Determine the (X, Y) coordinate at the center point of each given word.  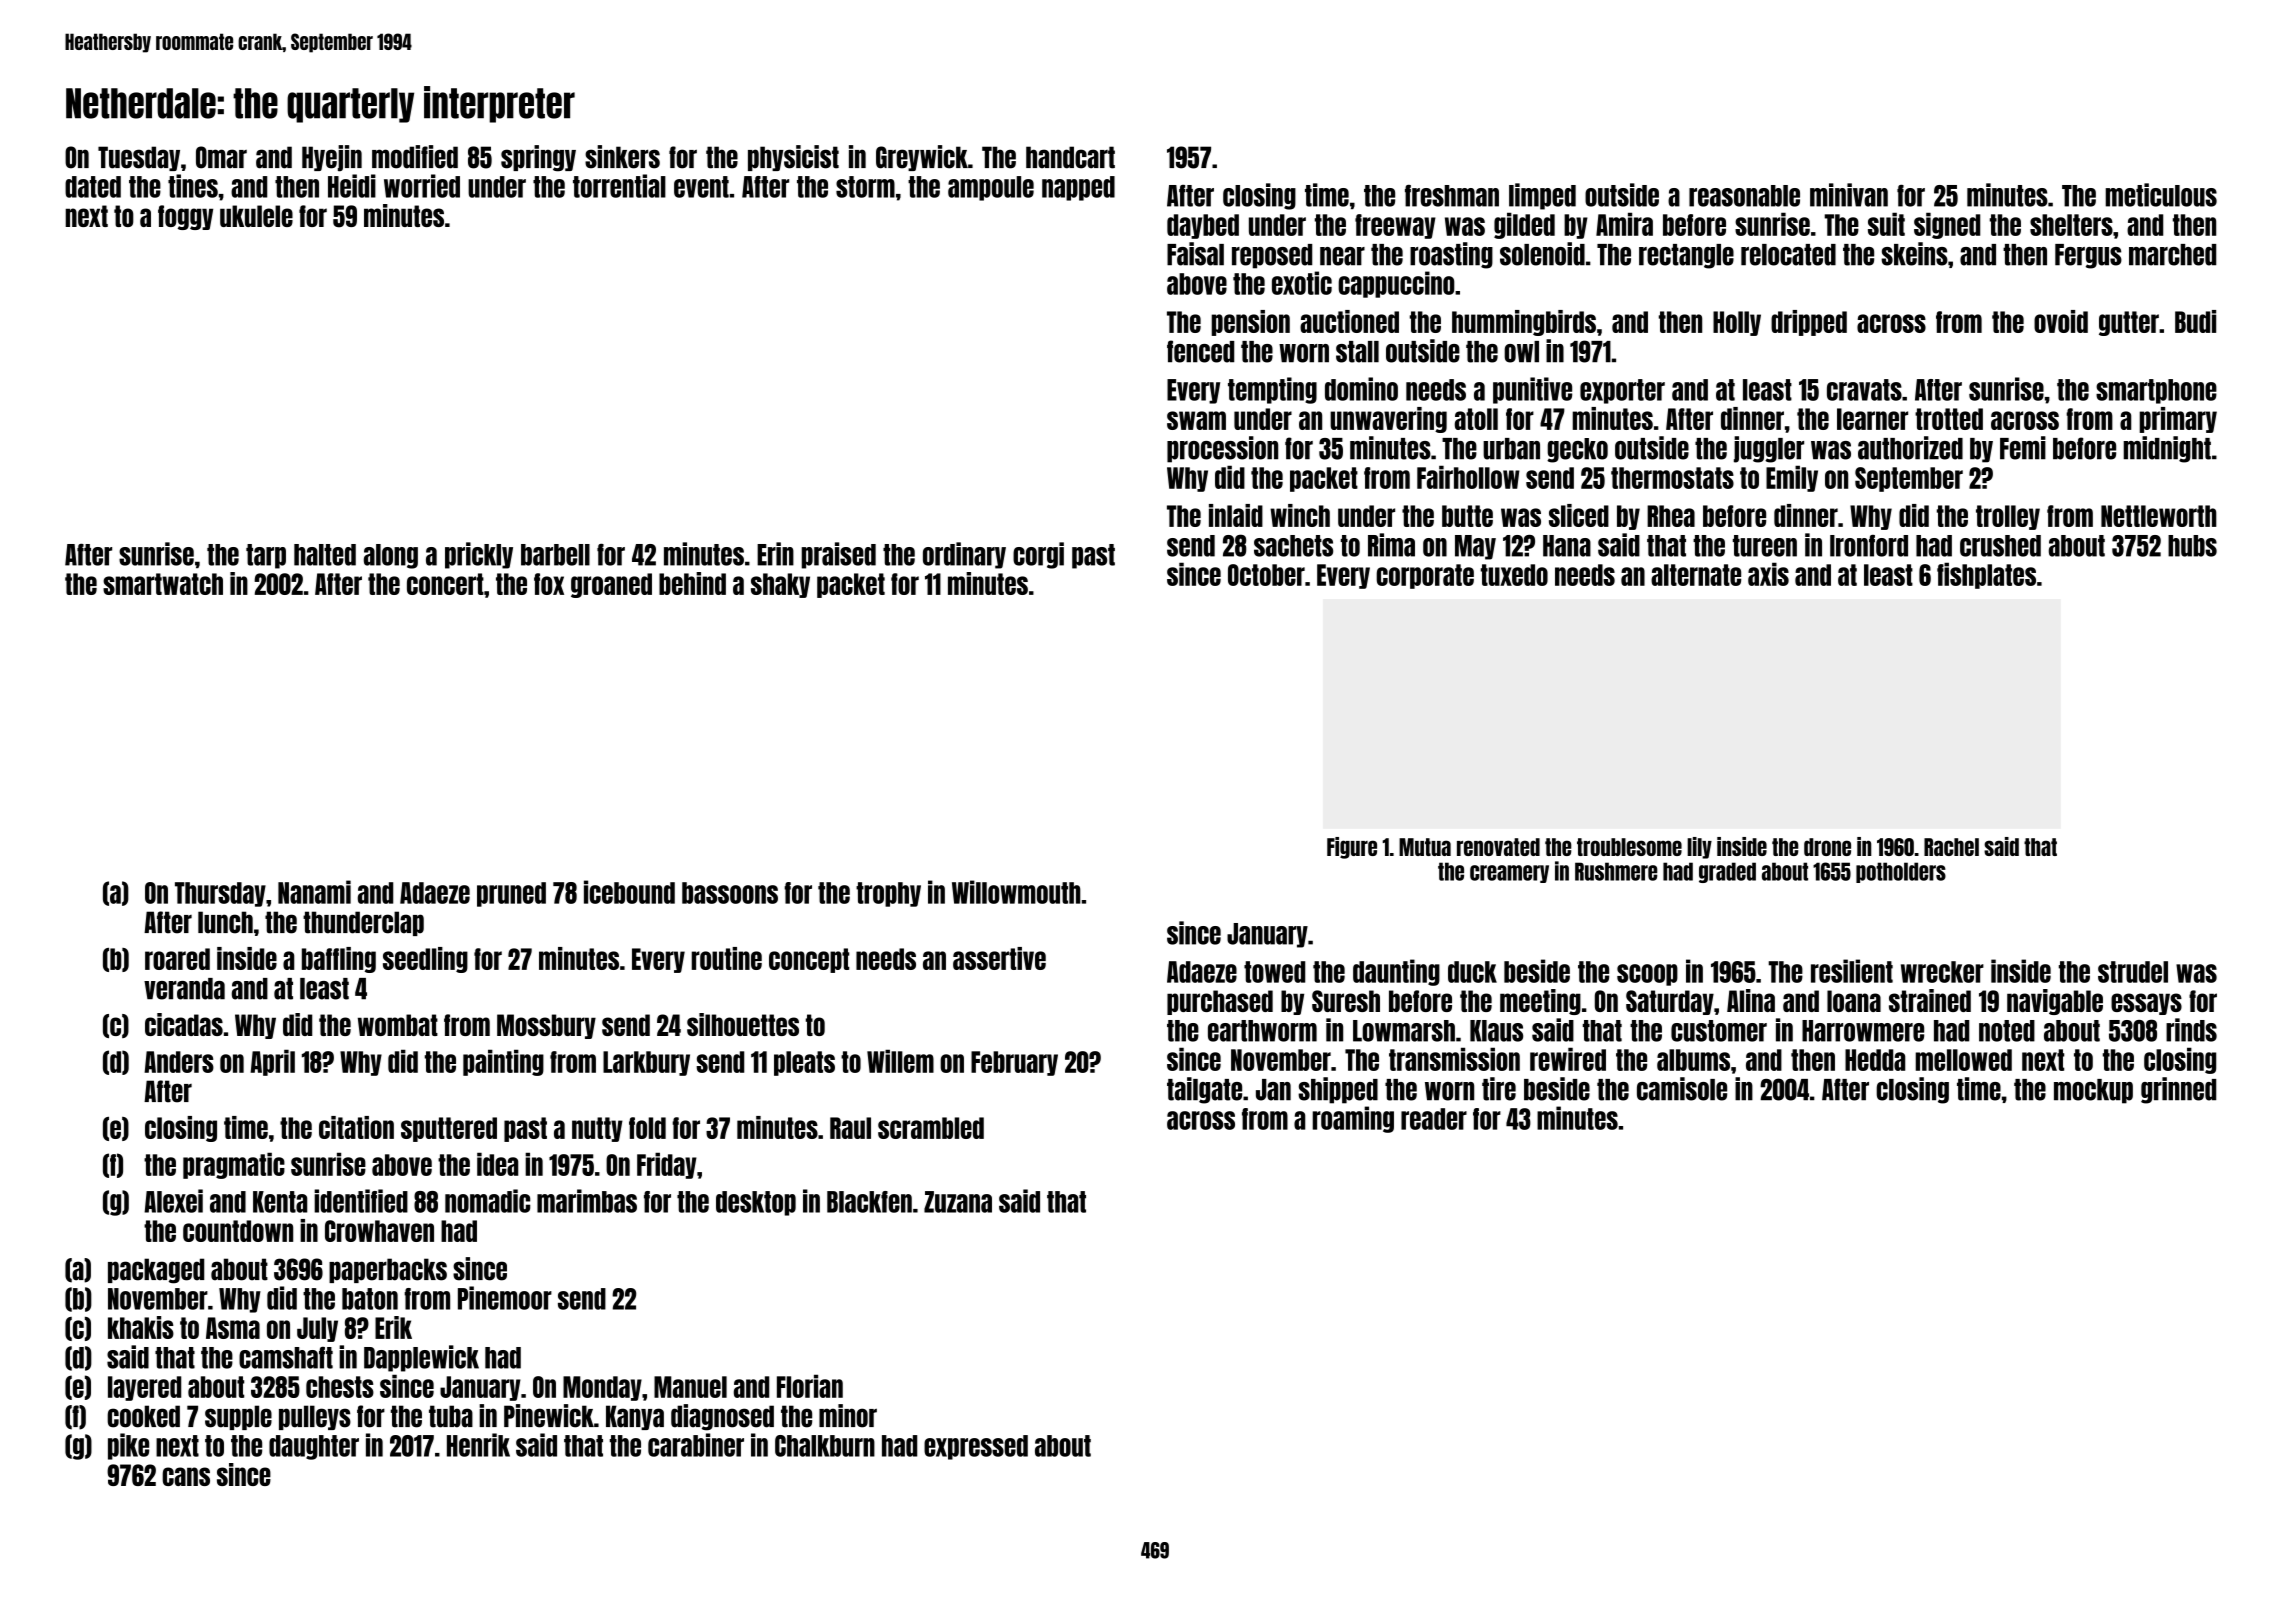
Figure (1352, 848)
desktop (756, 1203)
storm (865, 187)
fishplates (1986, 575)
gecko (1577, 450)
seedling (425, 960)
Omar (221, 157)
